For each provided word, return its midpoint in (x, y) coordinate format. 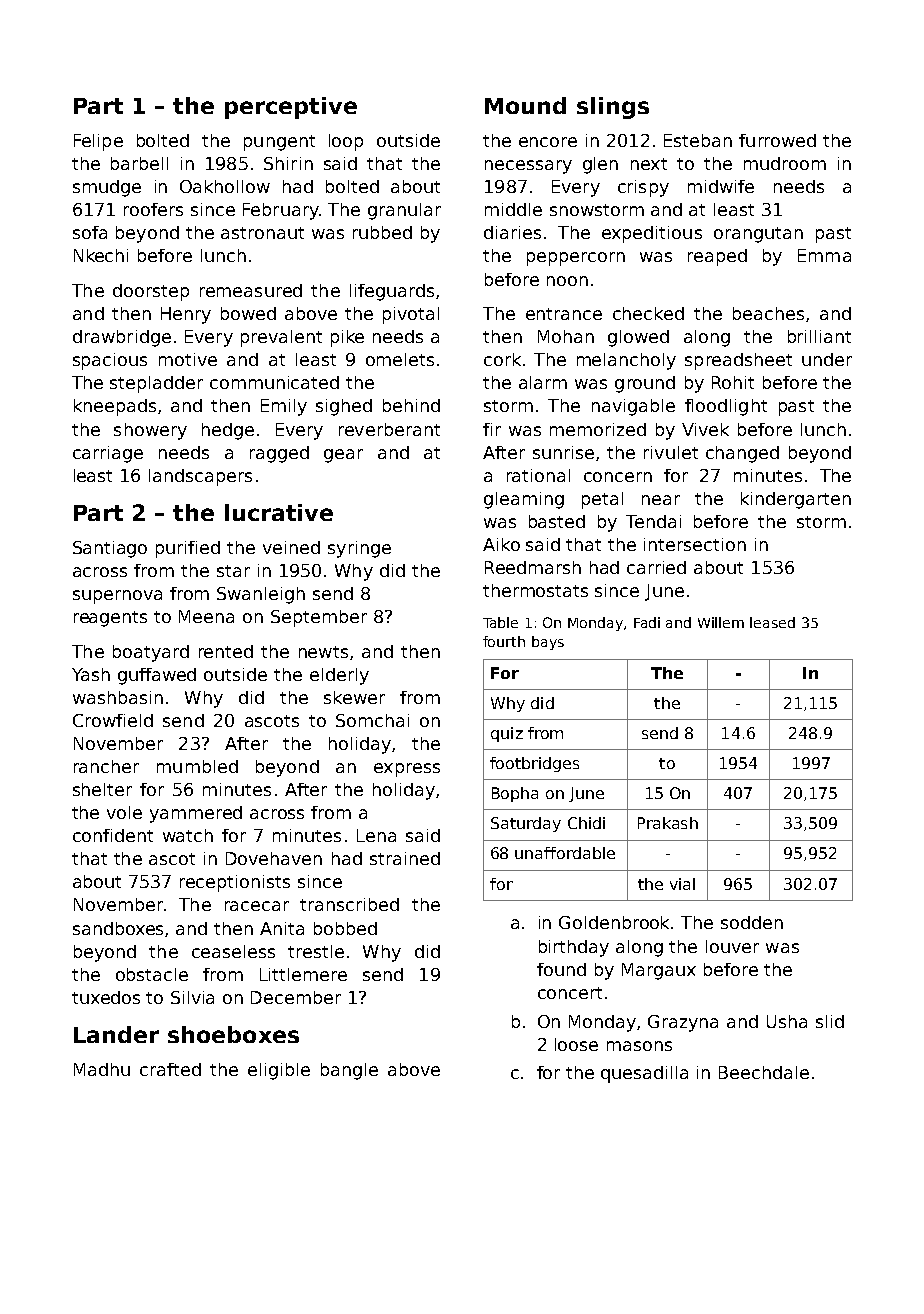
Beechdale (764, 1072)
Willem (721, 622)
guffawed (157, 676)
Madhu (102, 1069)
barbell (139, 163)
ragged (279, 454)
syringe (359, 549)
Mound (525, 105)
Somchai (372, 720)
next (649, 164)
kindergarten (796, 500)
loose (576, 1044)
